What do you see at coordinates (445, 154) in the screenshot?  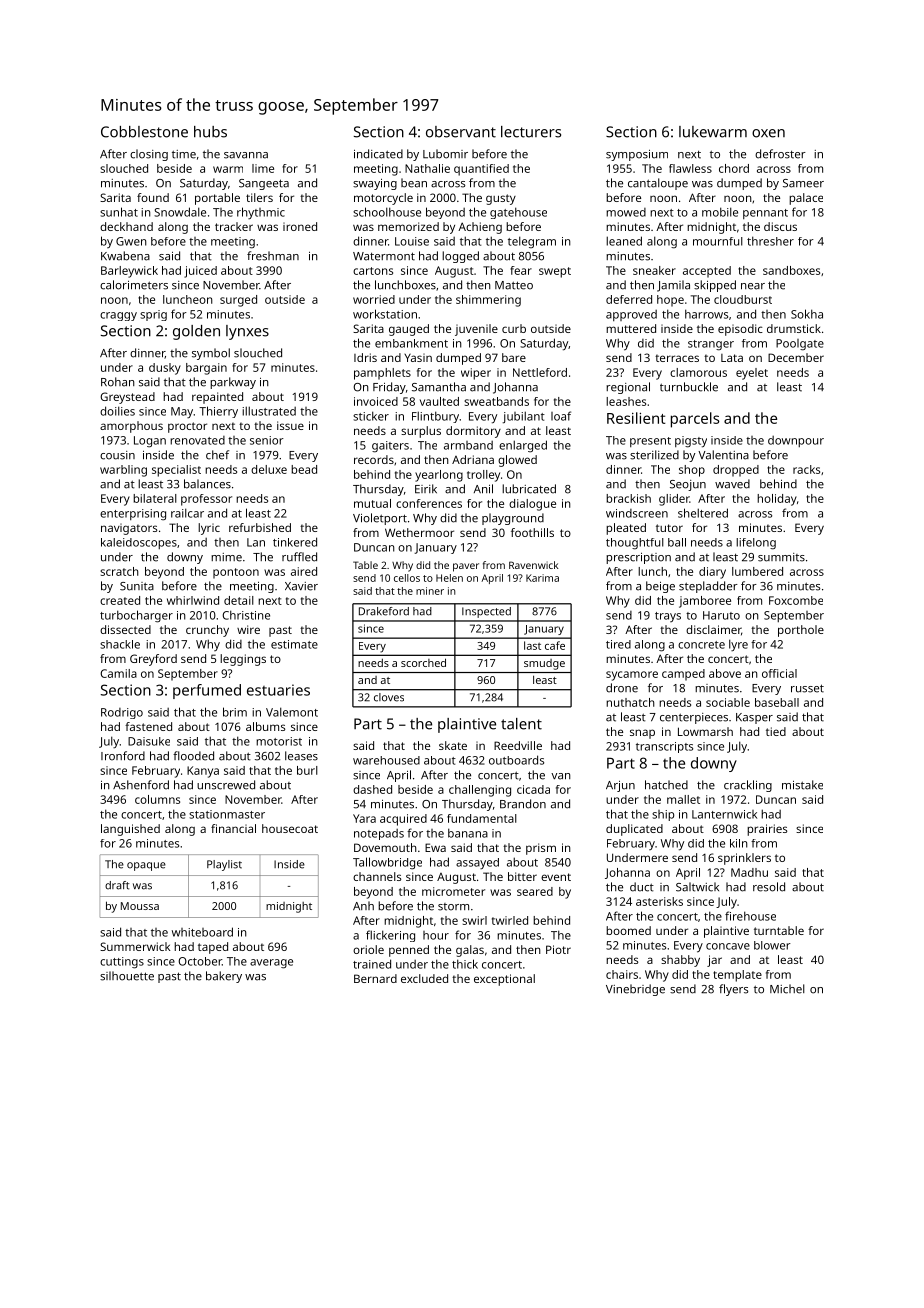 I see `Lubomir` at bounding box center [445, 154].
